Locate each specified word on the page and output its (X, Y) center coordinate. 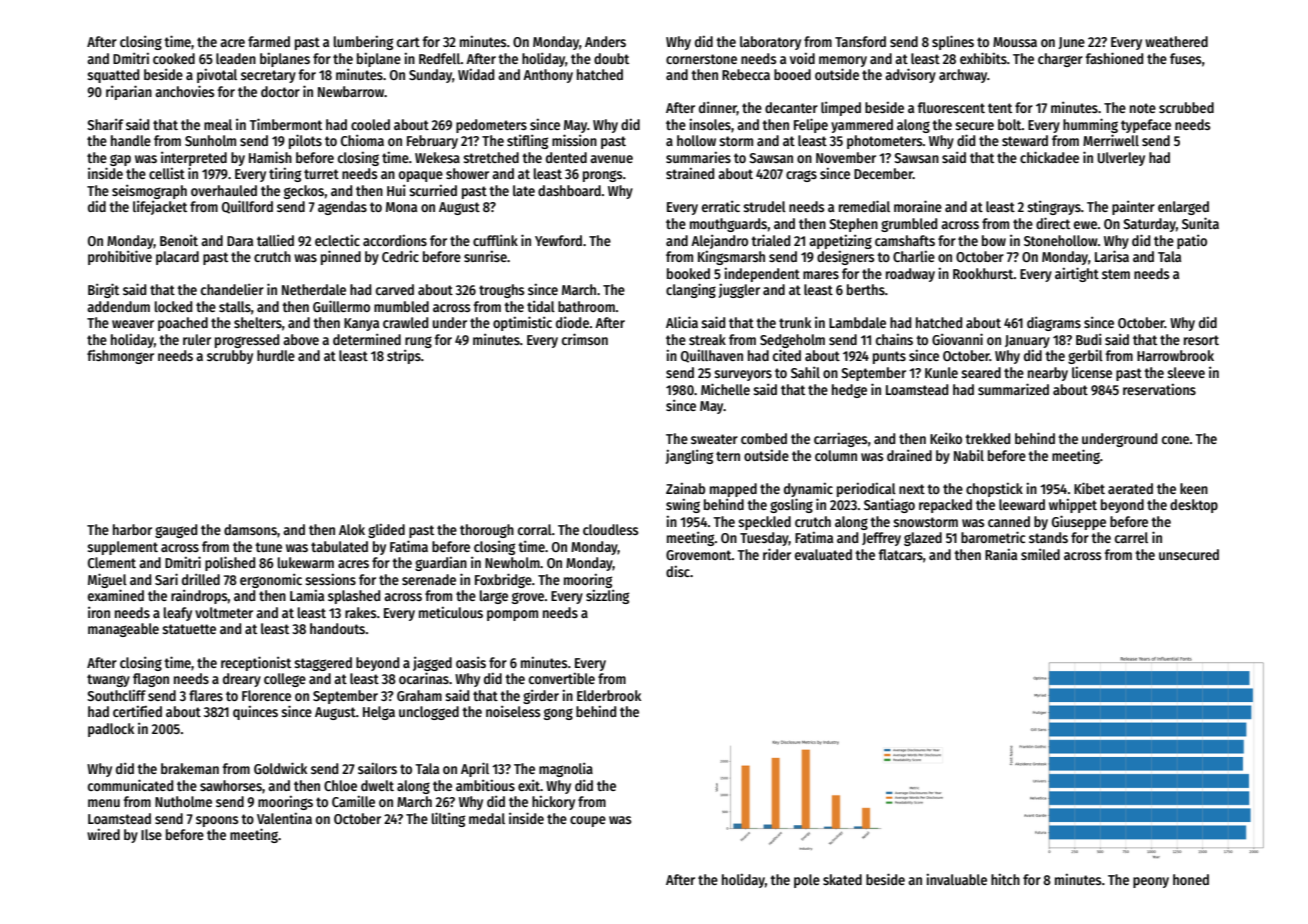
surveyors (743, 375)
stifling (527, 141)
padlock (111, 730)
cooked (174, 58)
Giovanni (957, 339)
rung (418, 342)
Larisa (1112, 256)
